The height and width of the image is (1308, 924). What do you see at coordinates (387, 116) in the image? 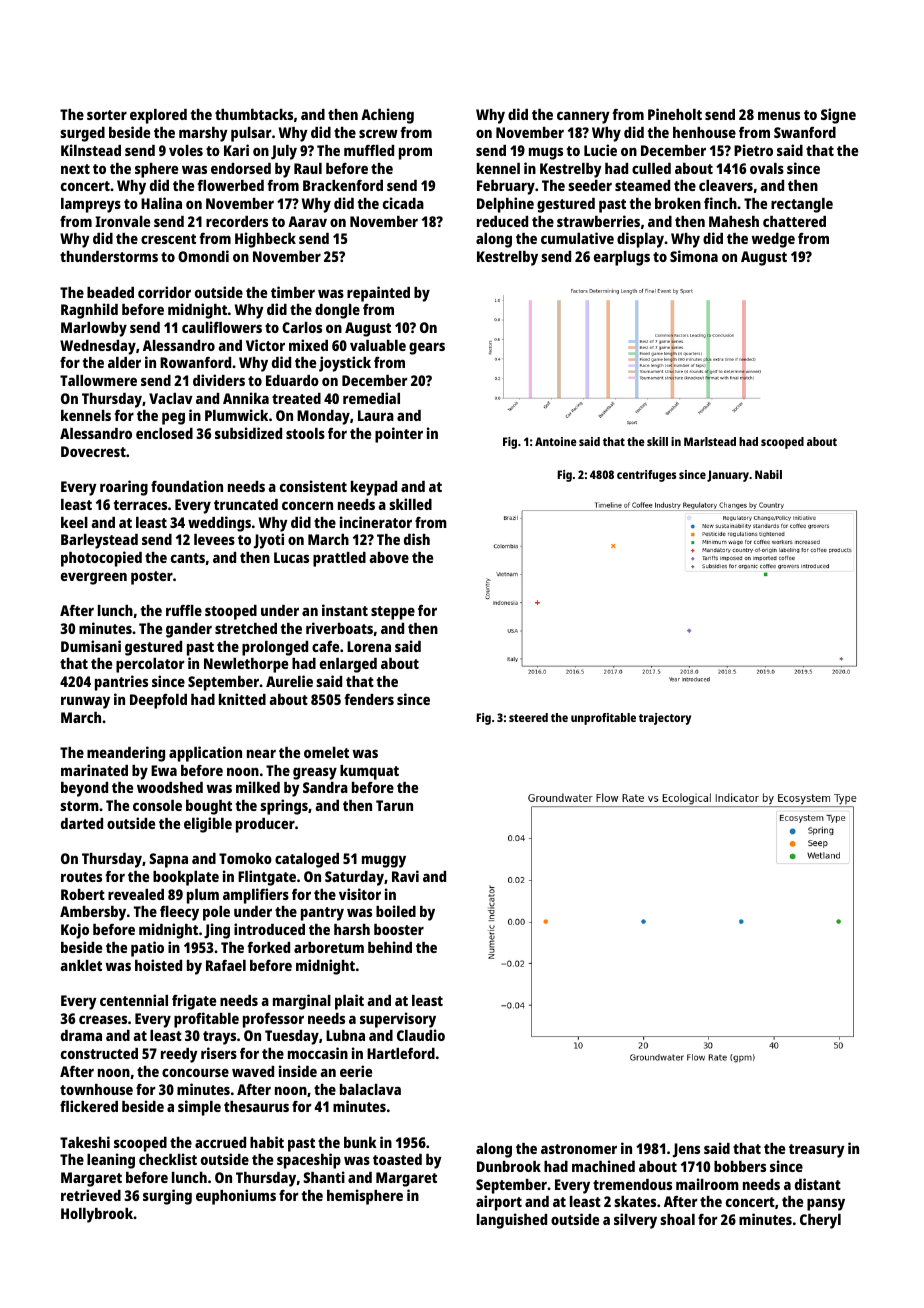
I see `Achieng` at bounding box center [387, 116].
